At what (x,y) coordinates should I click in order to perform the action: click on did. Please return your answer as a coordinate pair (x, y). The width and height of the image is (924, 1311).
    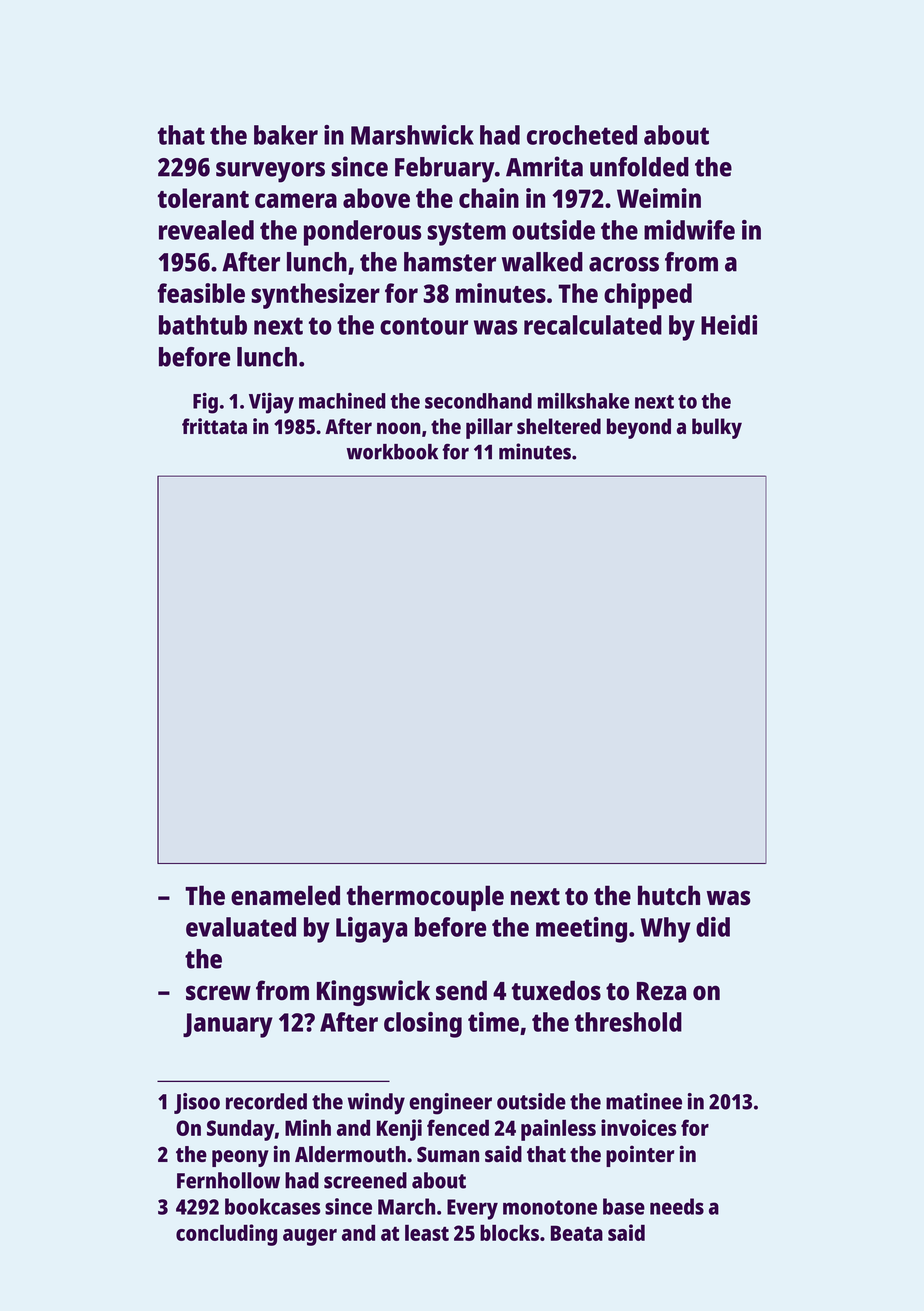
    Looking at the image, I should click on (713, 927).
